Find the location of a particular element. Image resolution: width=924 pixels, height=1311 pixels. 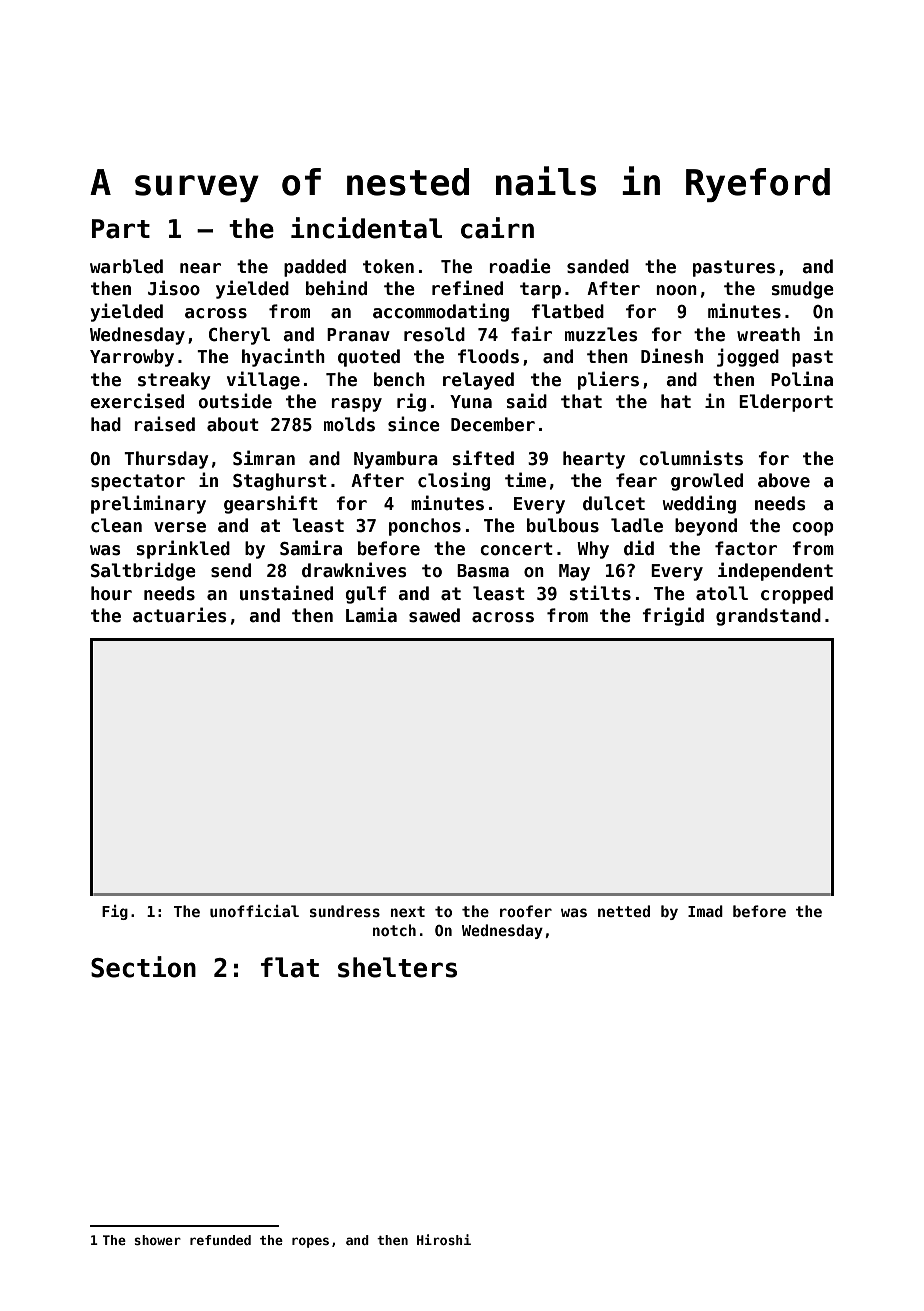

incidental is located at coordinates (366, 228).
